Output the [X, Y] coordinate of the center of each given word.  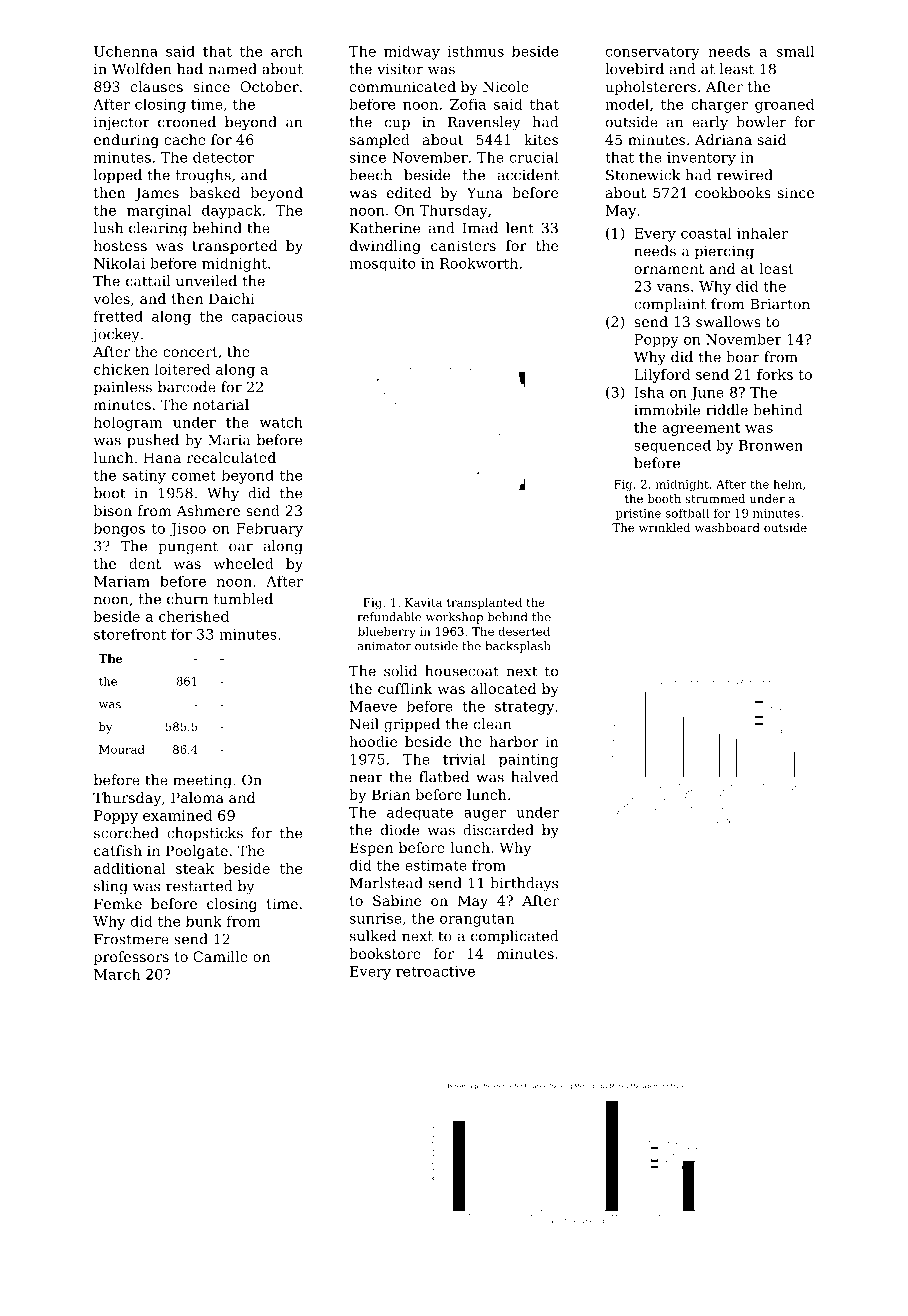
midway [412, 53]
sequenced [672, 447]
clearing [158, 229]
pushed [153, 441]
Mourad [122, 749]
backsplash [518, 647]
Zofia [468, 104]
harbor [514, 741]
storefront [130, 634]
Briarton [780, 304]
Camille [220, 956]
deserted [524, 631]
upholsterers [650, 88]
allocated [503, 688]
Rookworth [479, 263]
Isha [649, 392]
